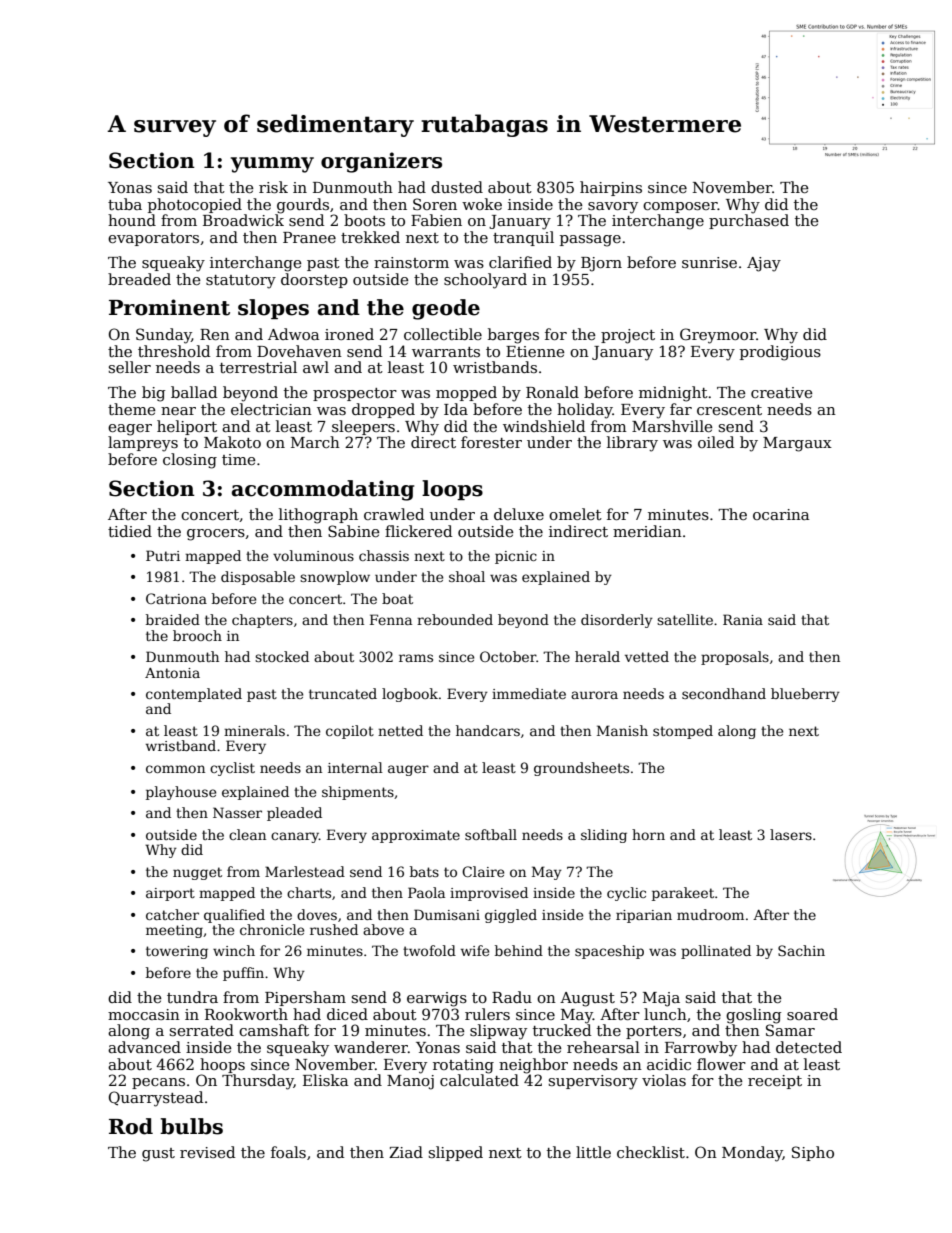  Describe the element at coordinates (232, 769) in the screenshot. I see `cyclist` at that location.
